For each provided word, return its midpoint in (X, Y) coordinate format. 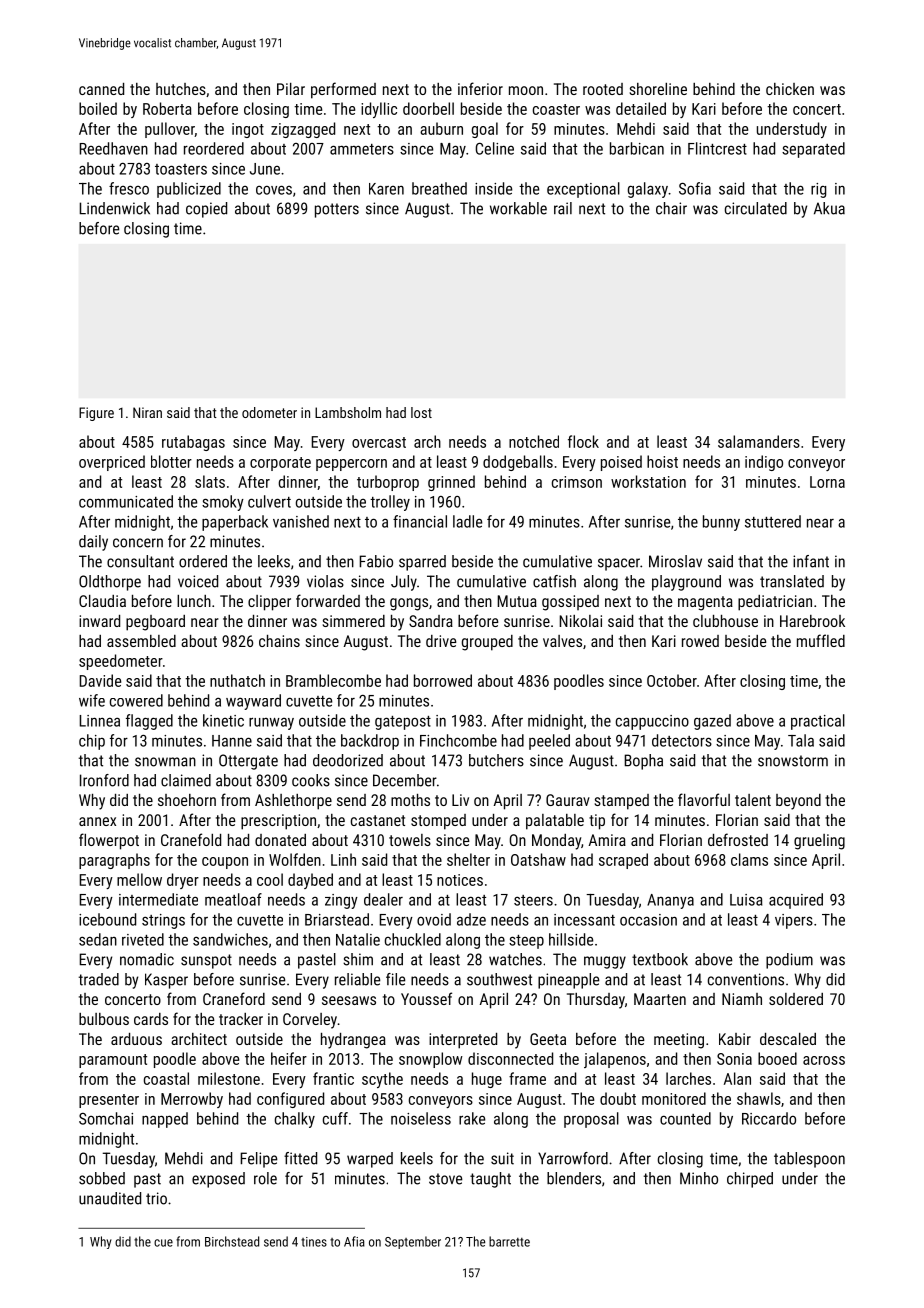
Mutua (517, 601)
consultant (140, 561)
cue (163, 1243)
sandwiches (230, 939)
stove (445, 1179)
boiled (98, 108)
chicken (790, 89)
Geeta (548, 1039)
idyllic (379, 110)
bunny (721, 523)
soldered (796, 999)
